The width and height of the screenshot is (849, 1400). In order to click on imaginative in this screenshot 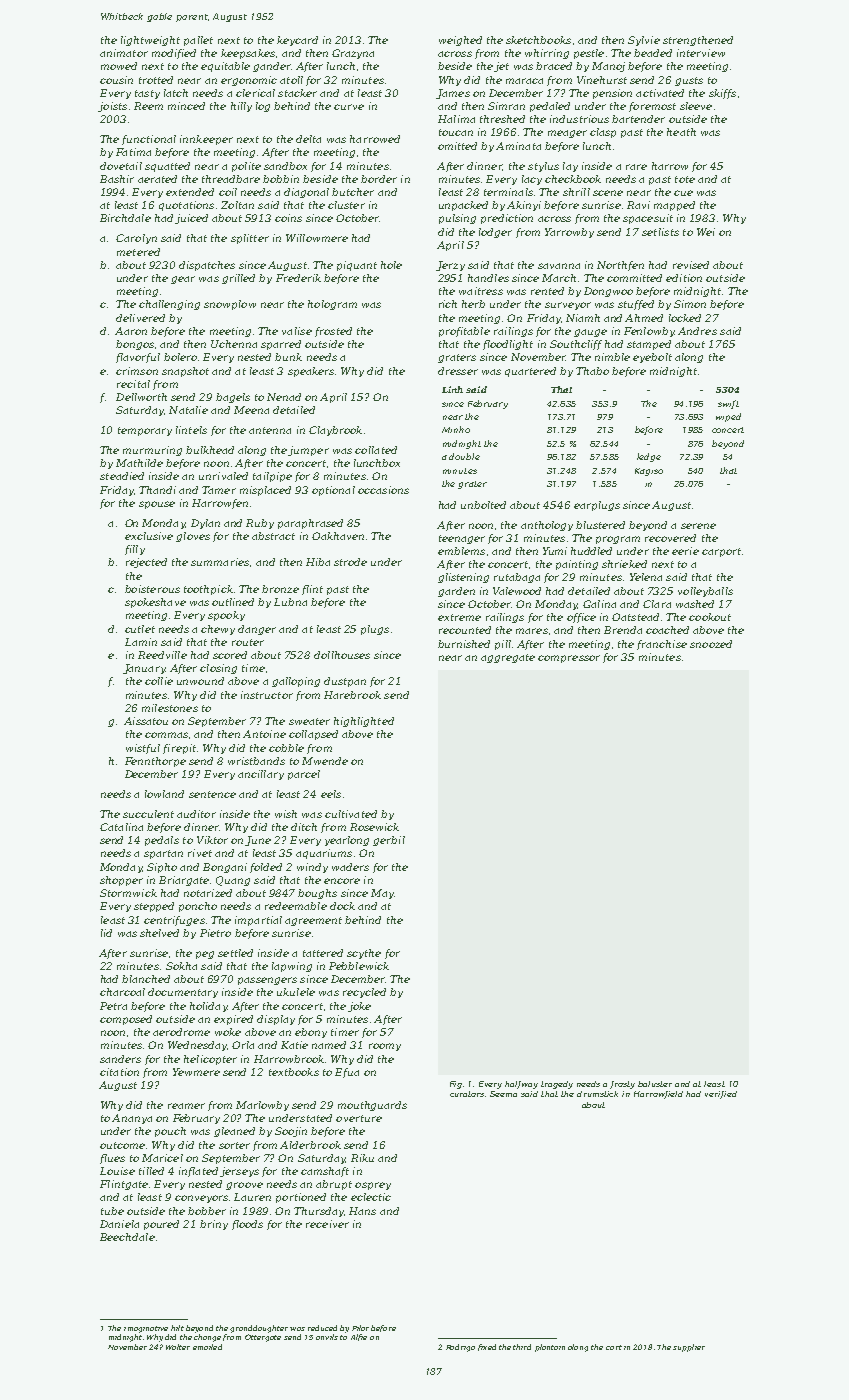, I will do `click(146, 1329)`.
